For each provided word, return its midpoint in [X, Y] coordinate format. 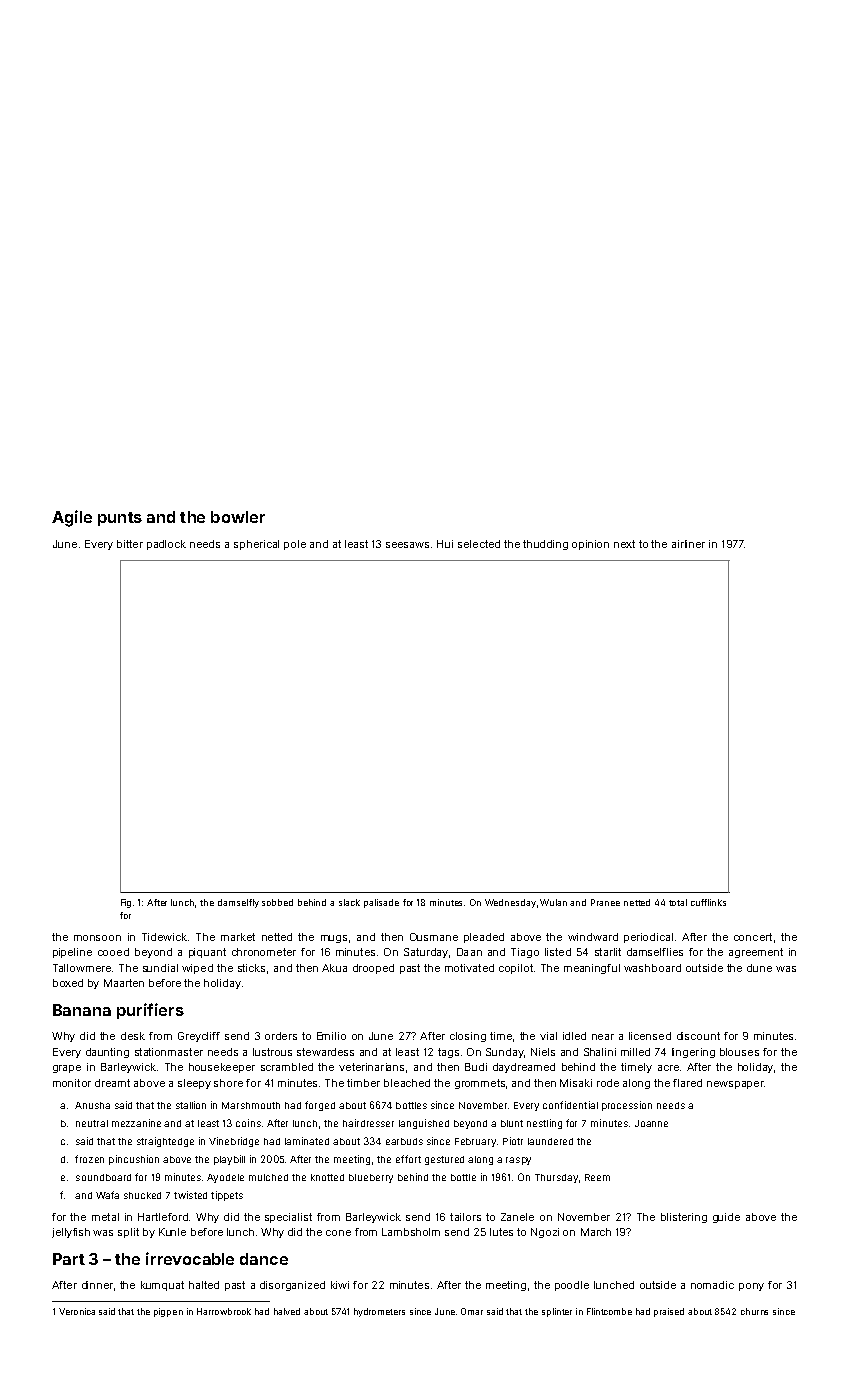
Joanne [651, 1123]
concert [753, 937]
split [128, 1233]
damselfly [238, 903]
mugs [334, 939]
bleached [407, 1083]
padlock [166, 545]
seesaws [407, 545]
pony [751, 1287]
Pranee [605, 902]
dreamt [112, 1083]
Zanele [517, 1217]
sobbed [277, 902]
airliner [688, 544]
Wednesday [510, 903]
